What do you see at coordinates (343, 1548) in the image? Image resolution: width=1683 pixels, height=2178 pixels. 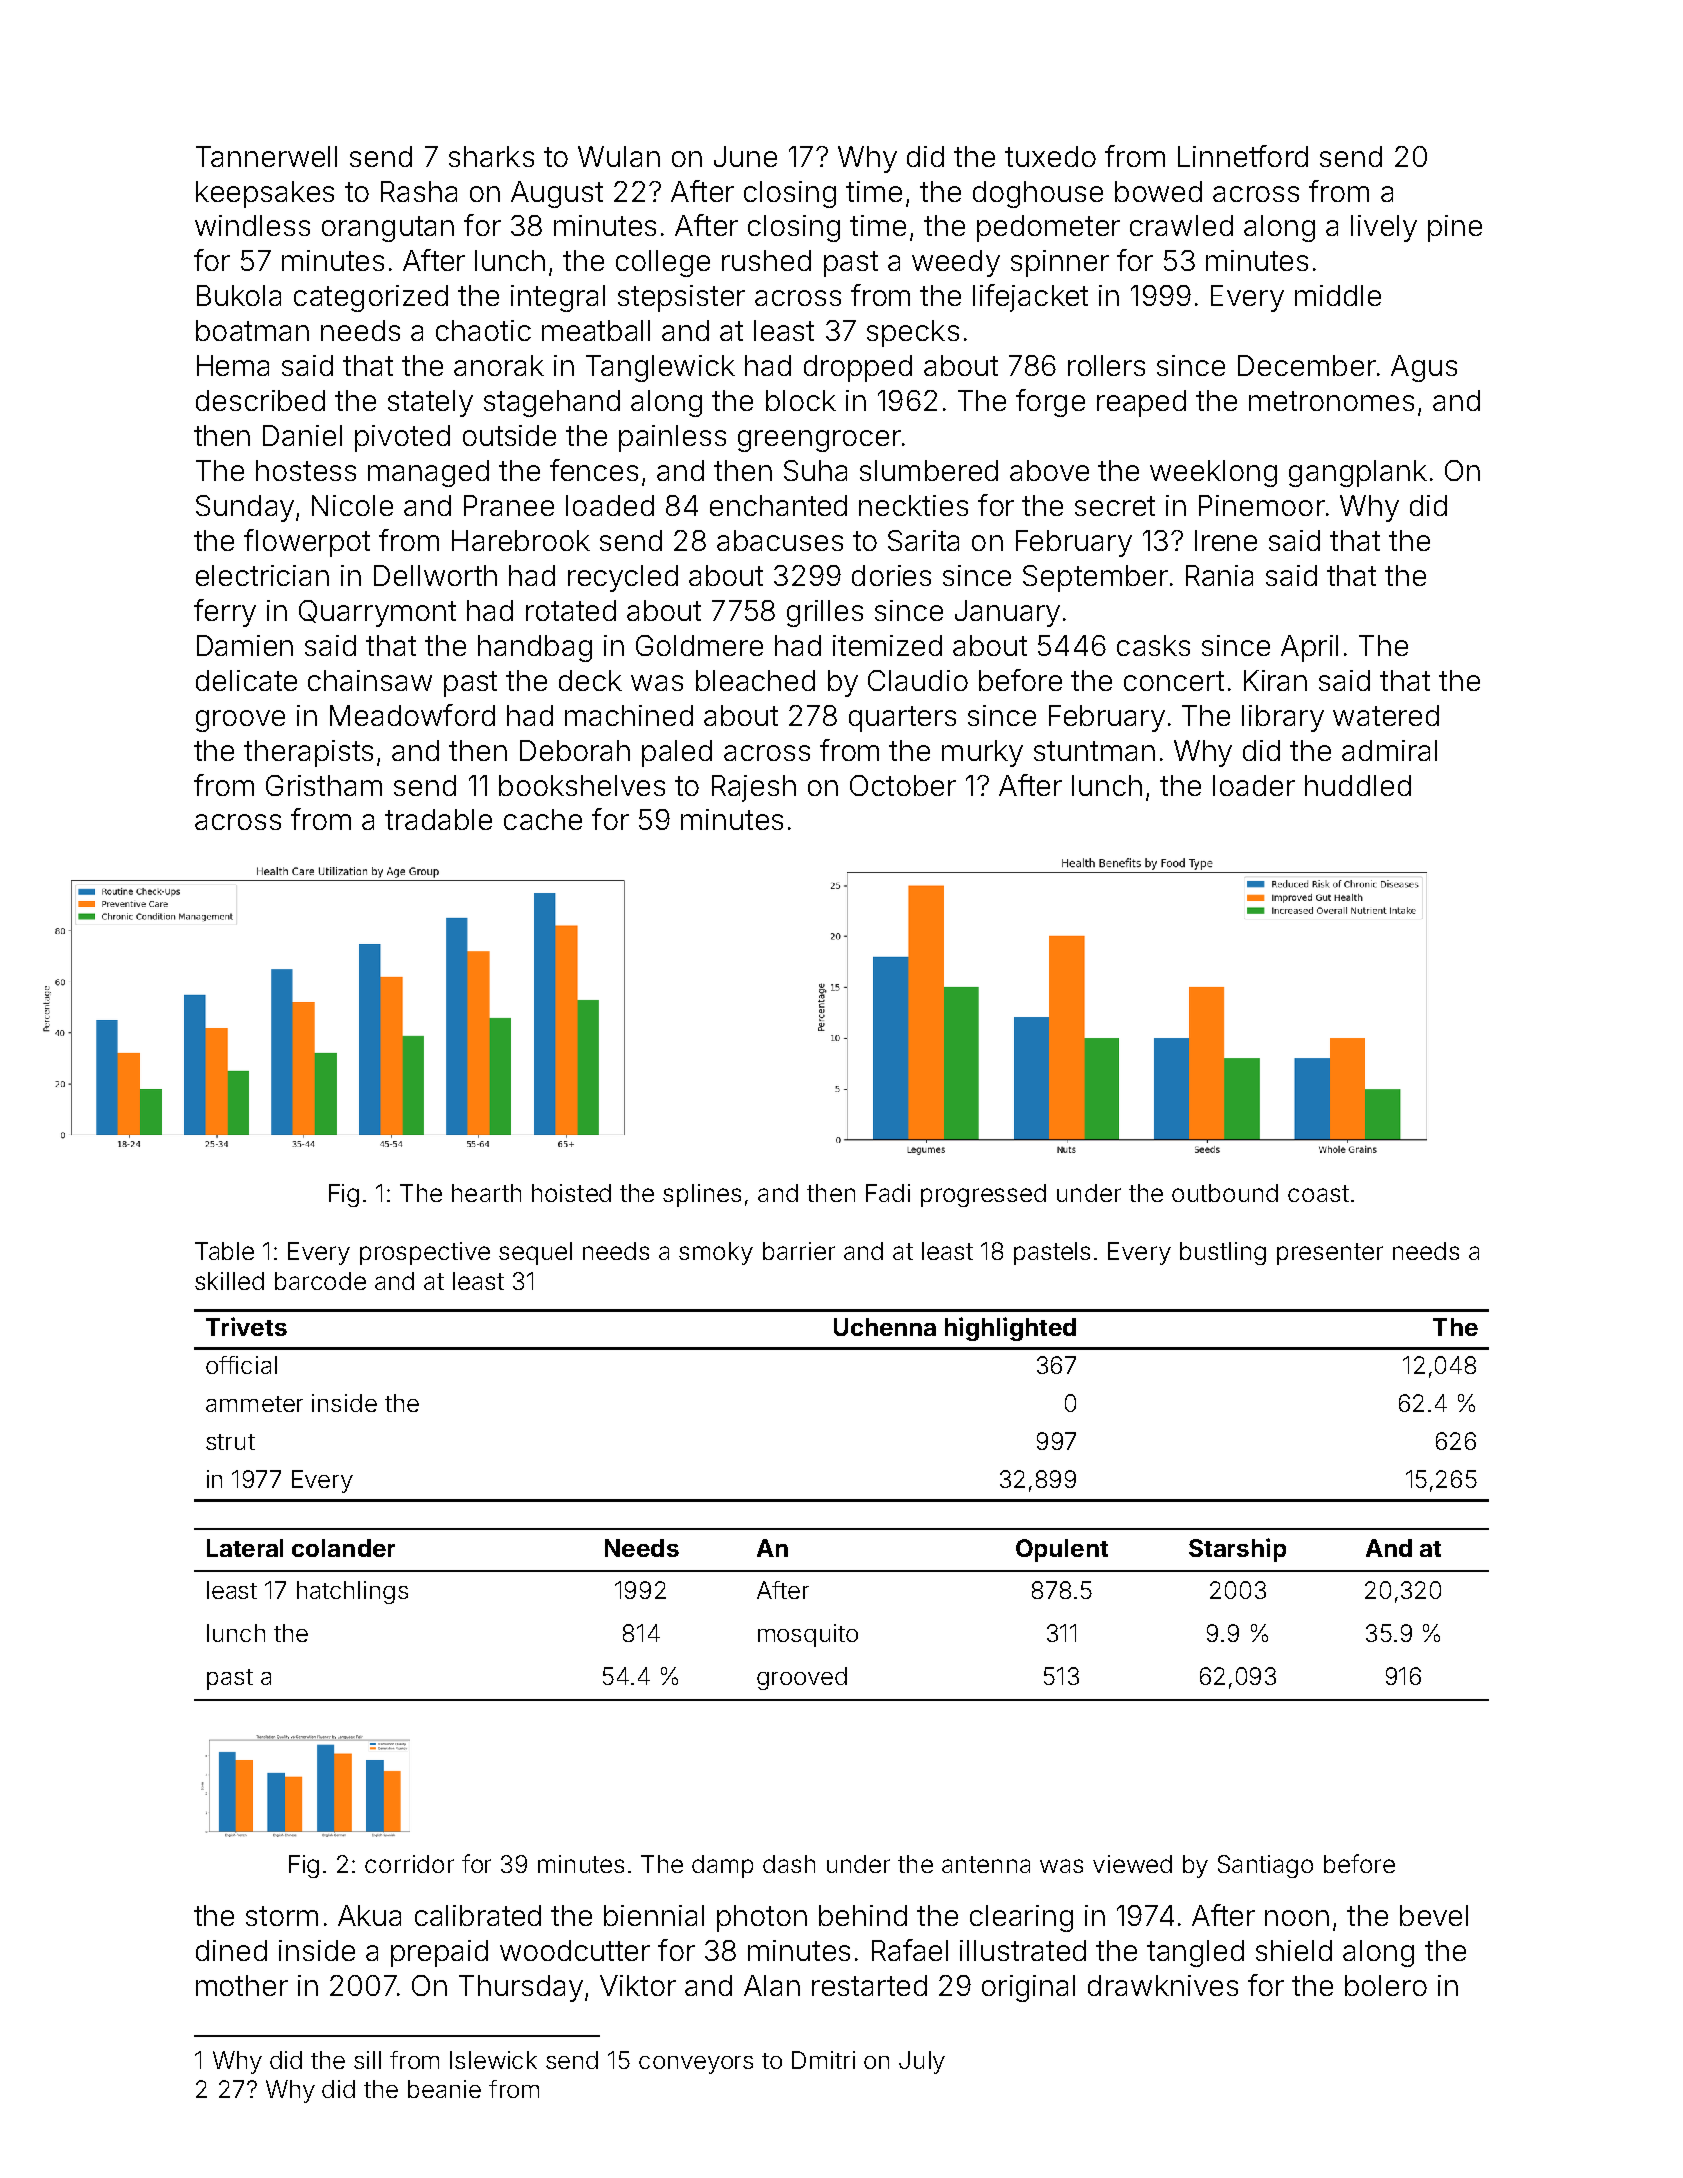 I see `colander` at bounding box center [343, 1548].
